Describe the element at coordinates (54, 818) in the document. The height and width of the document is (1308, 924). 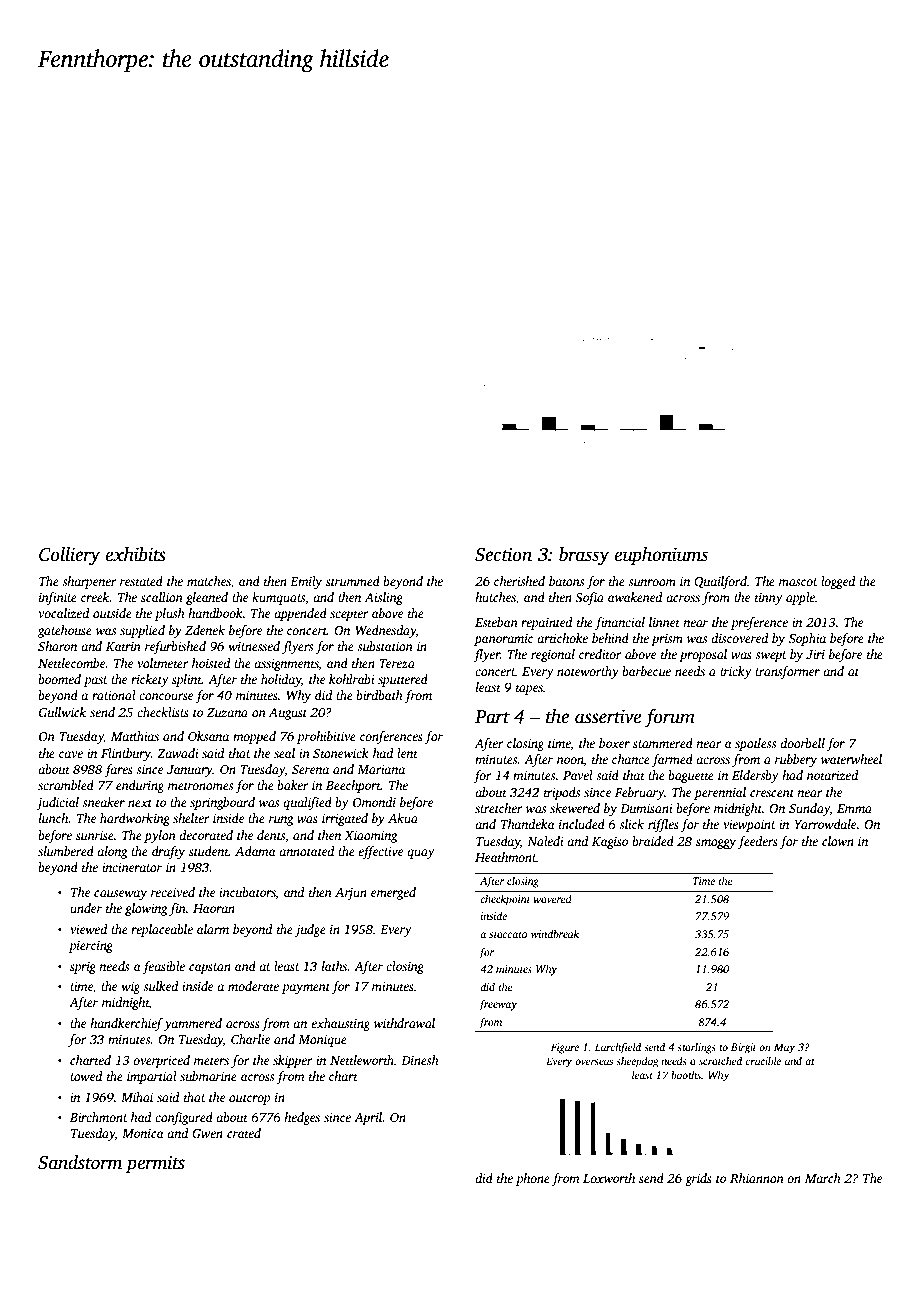
I see `lunch` at that location.
